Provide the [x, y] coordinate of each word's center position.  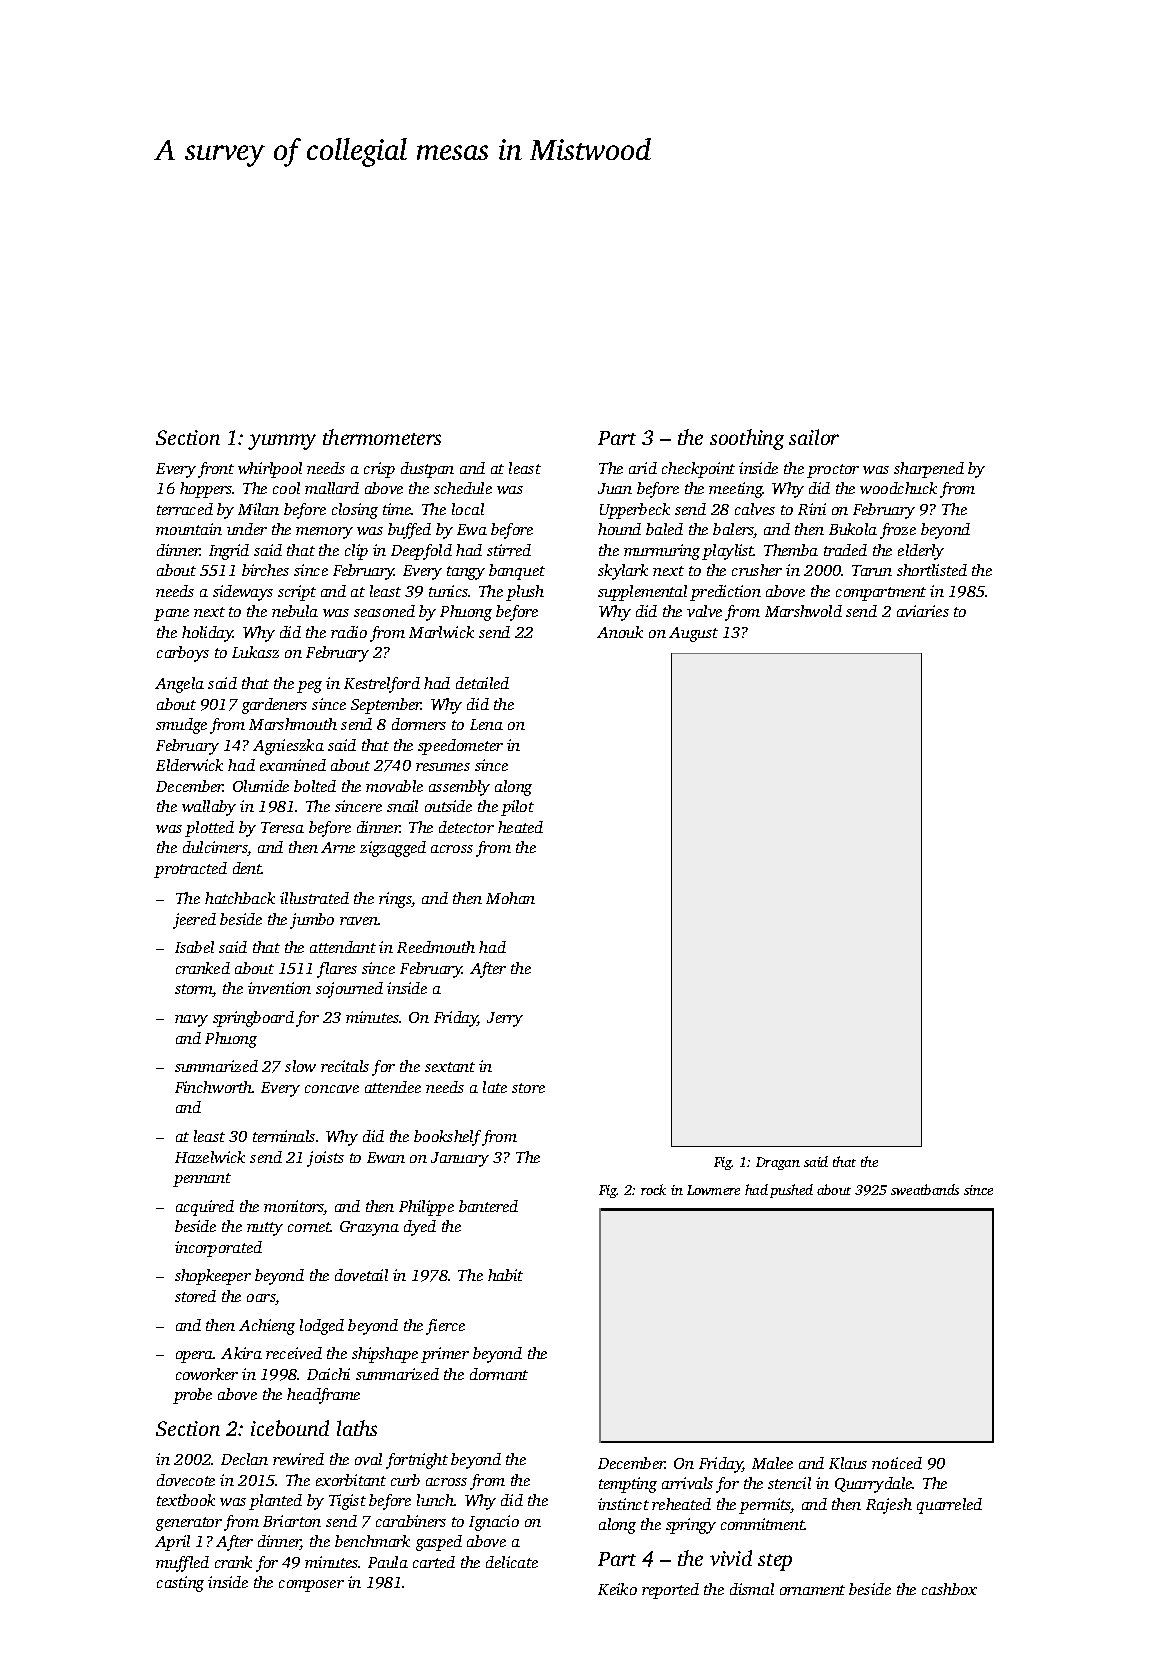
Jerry [505, 1019]
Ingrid [229, 552]
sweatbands [925, 1189]
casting [180, 1584]
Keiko [617, 1589]
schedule [463, 488]
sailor [814, 437]
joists [325, 1159]
